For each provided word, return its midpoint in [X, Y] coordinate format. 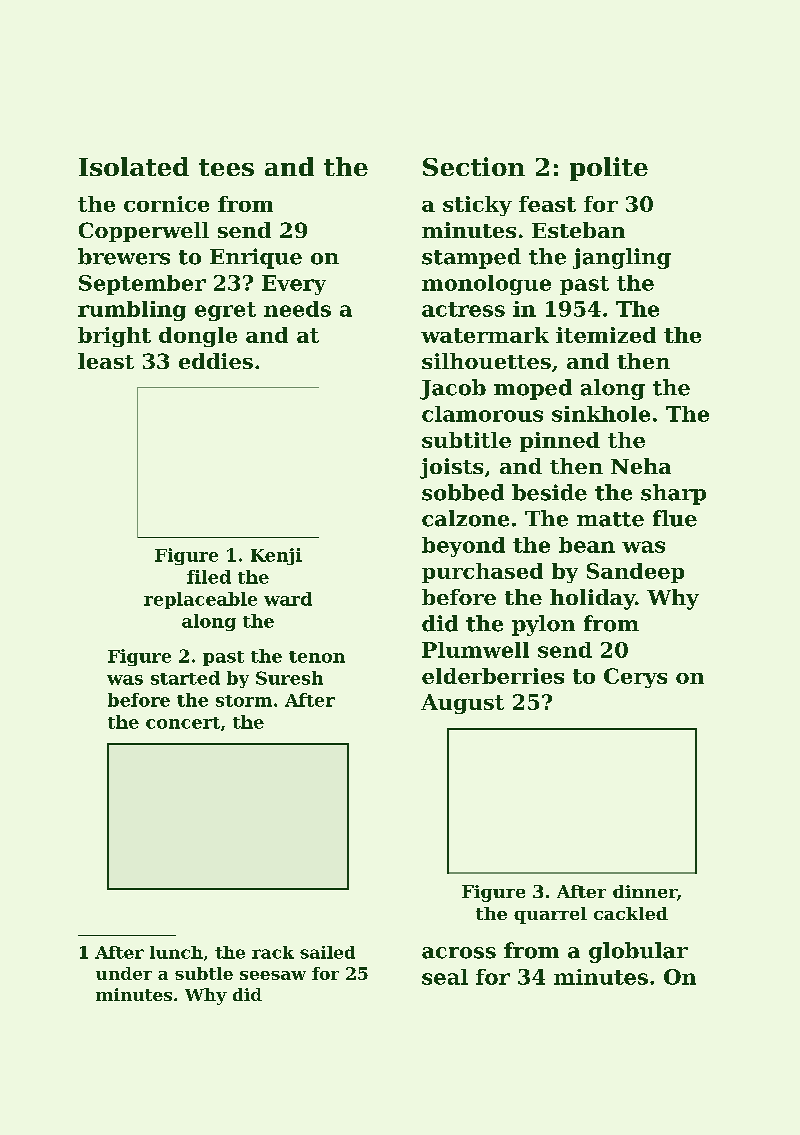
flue [675, 518]
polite [609, 169]
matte [610, 519]
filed [209, 577]
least [106, 361]
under [124, 973]
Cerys [635, 678]
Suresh [289, 678]
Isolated [134, 166]
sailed [327, 952]
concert [183, 723]
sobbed [463, 492]
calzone [465, 518]
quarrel [550, 915]
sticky [477, 206]
